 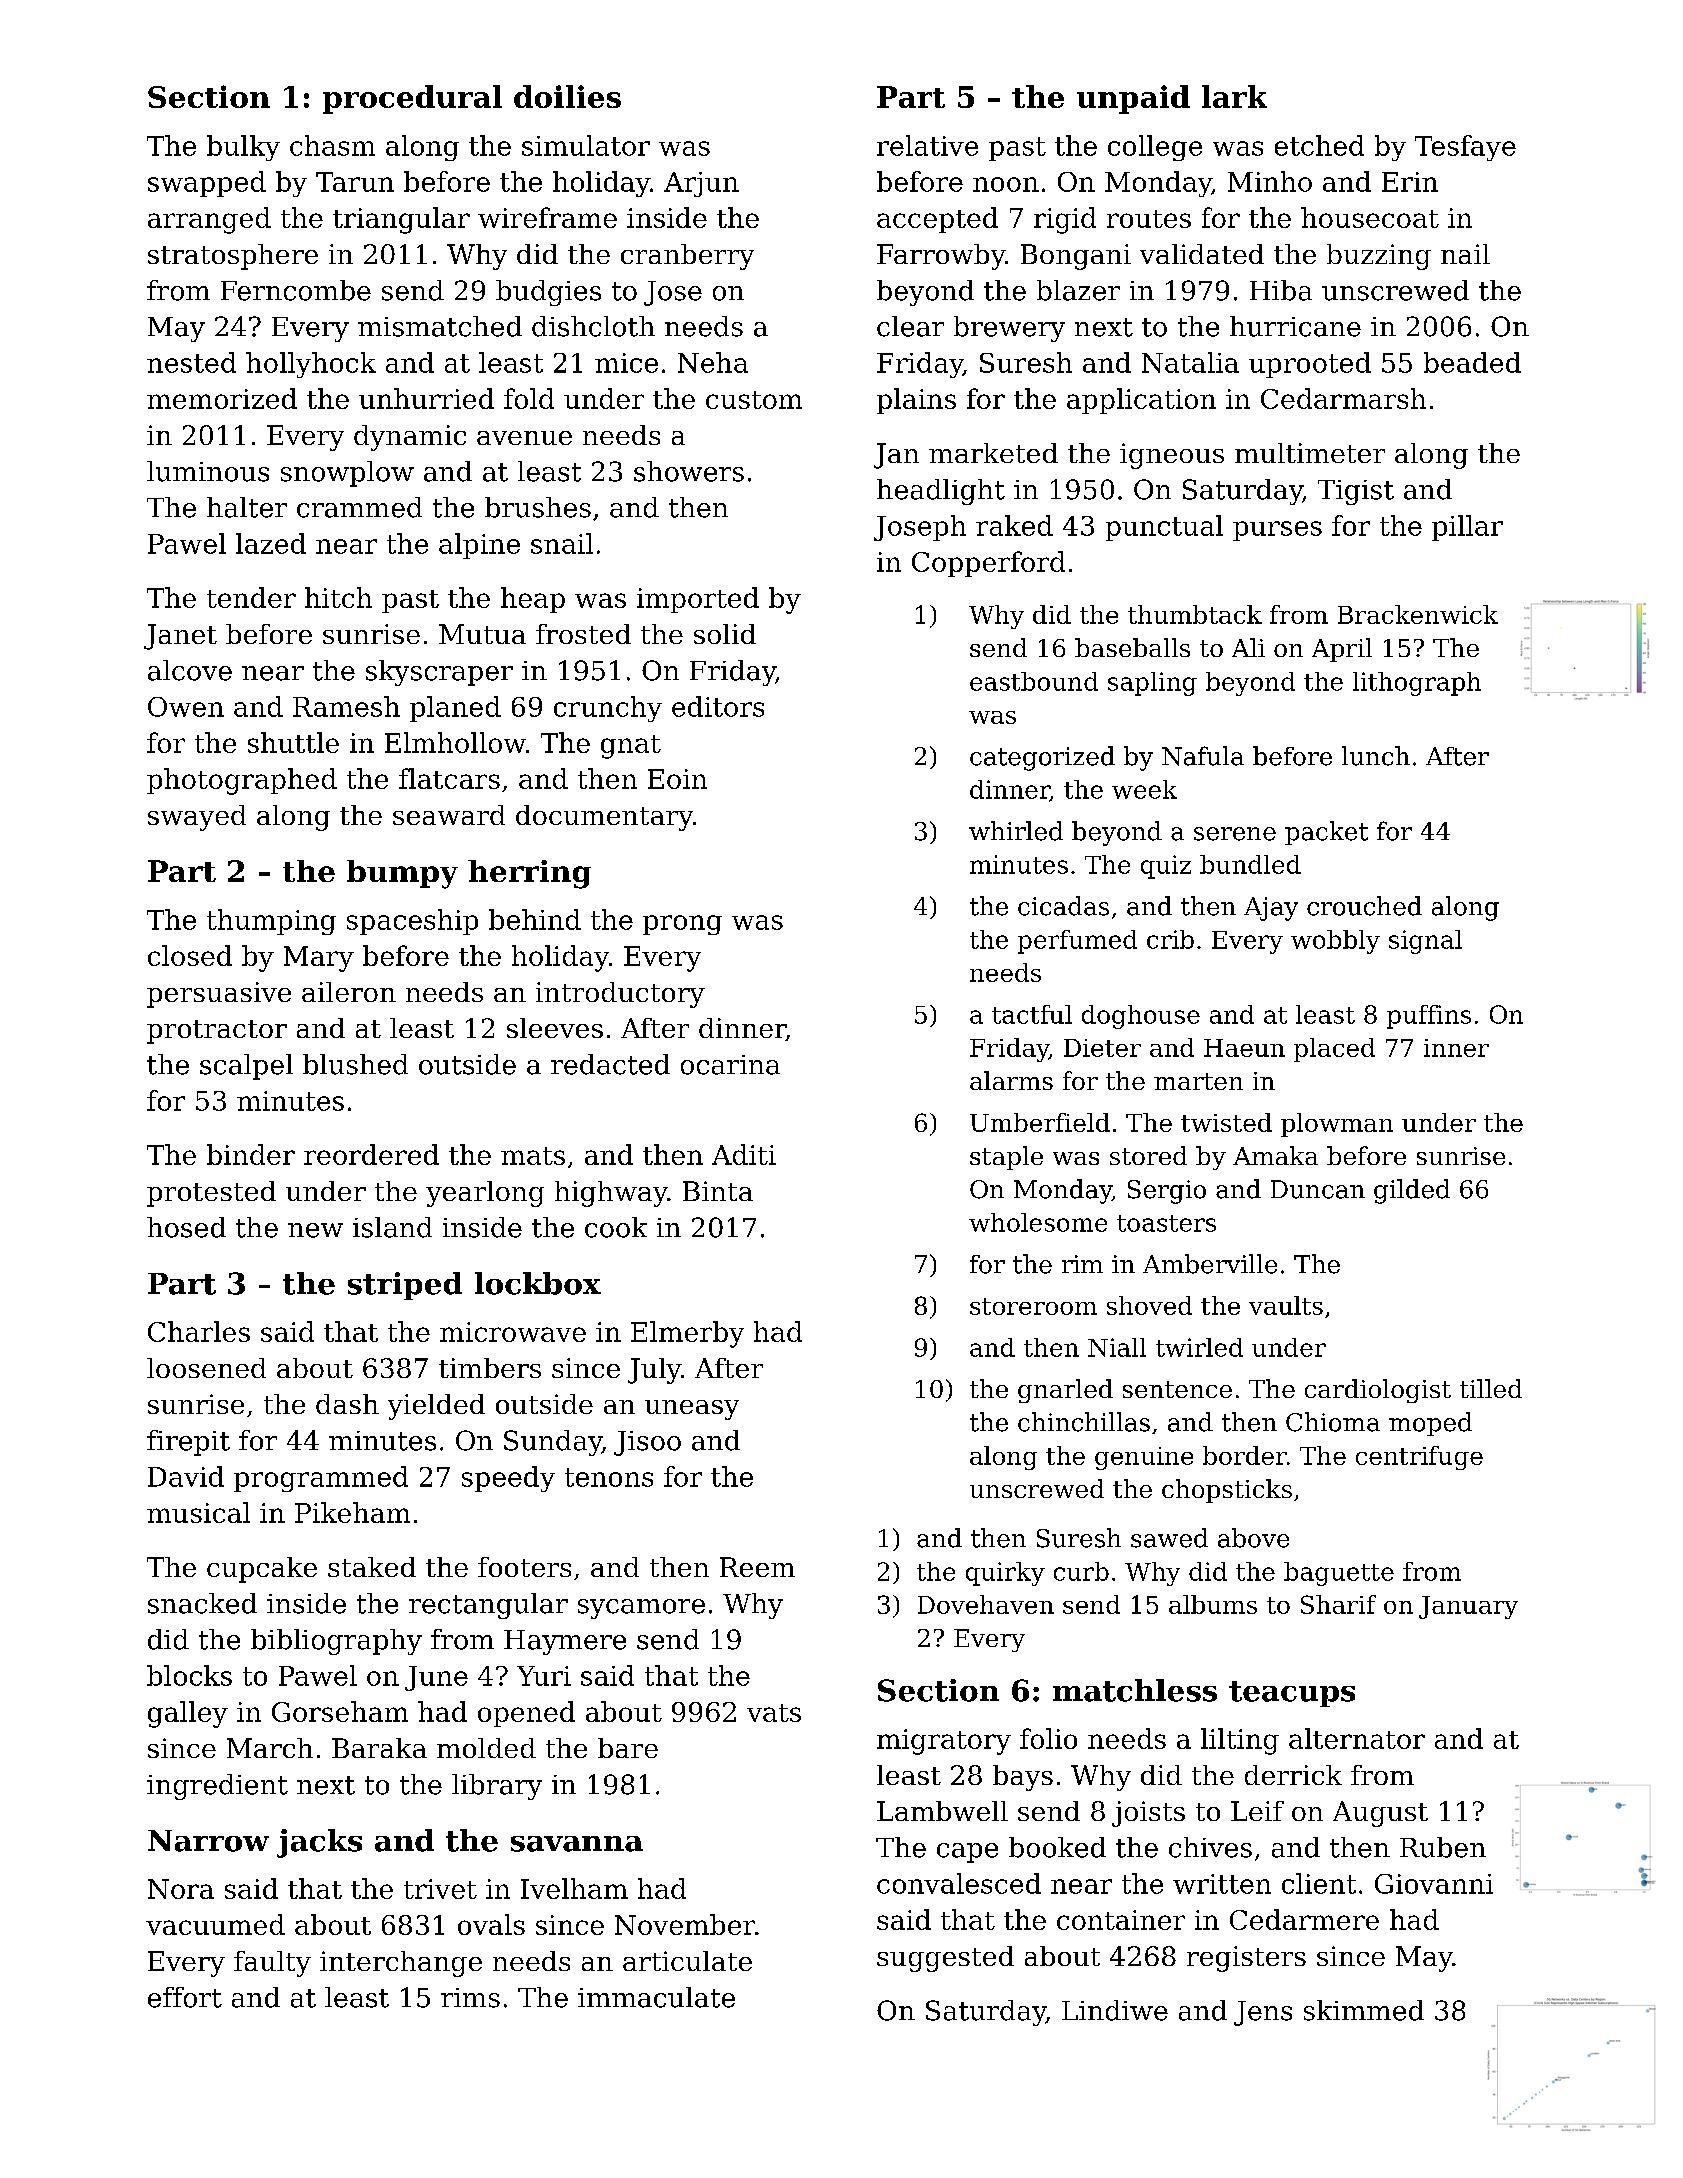 What do you see at coordinates (402, 874) in the screenshot?
I see `bumpy` at bounding box center [402, 874].
